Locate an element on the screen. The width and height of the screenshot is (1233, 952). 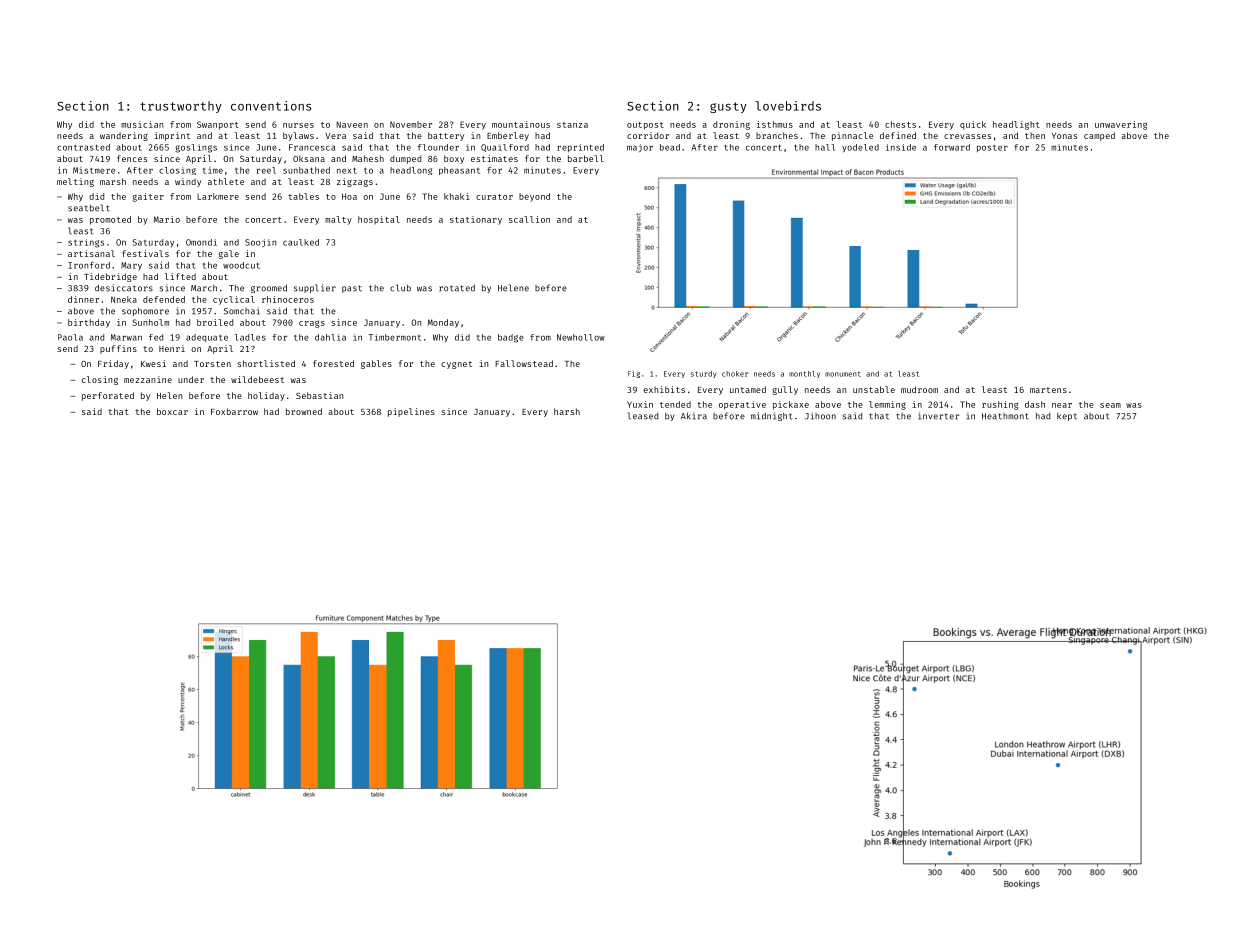
Newhollow is located at coordinates (581, 337).
